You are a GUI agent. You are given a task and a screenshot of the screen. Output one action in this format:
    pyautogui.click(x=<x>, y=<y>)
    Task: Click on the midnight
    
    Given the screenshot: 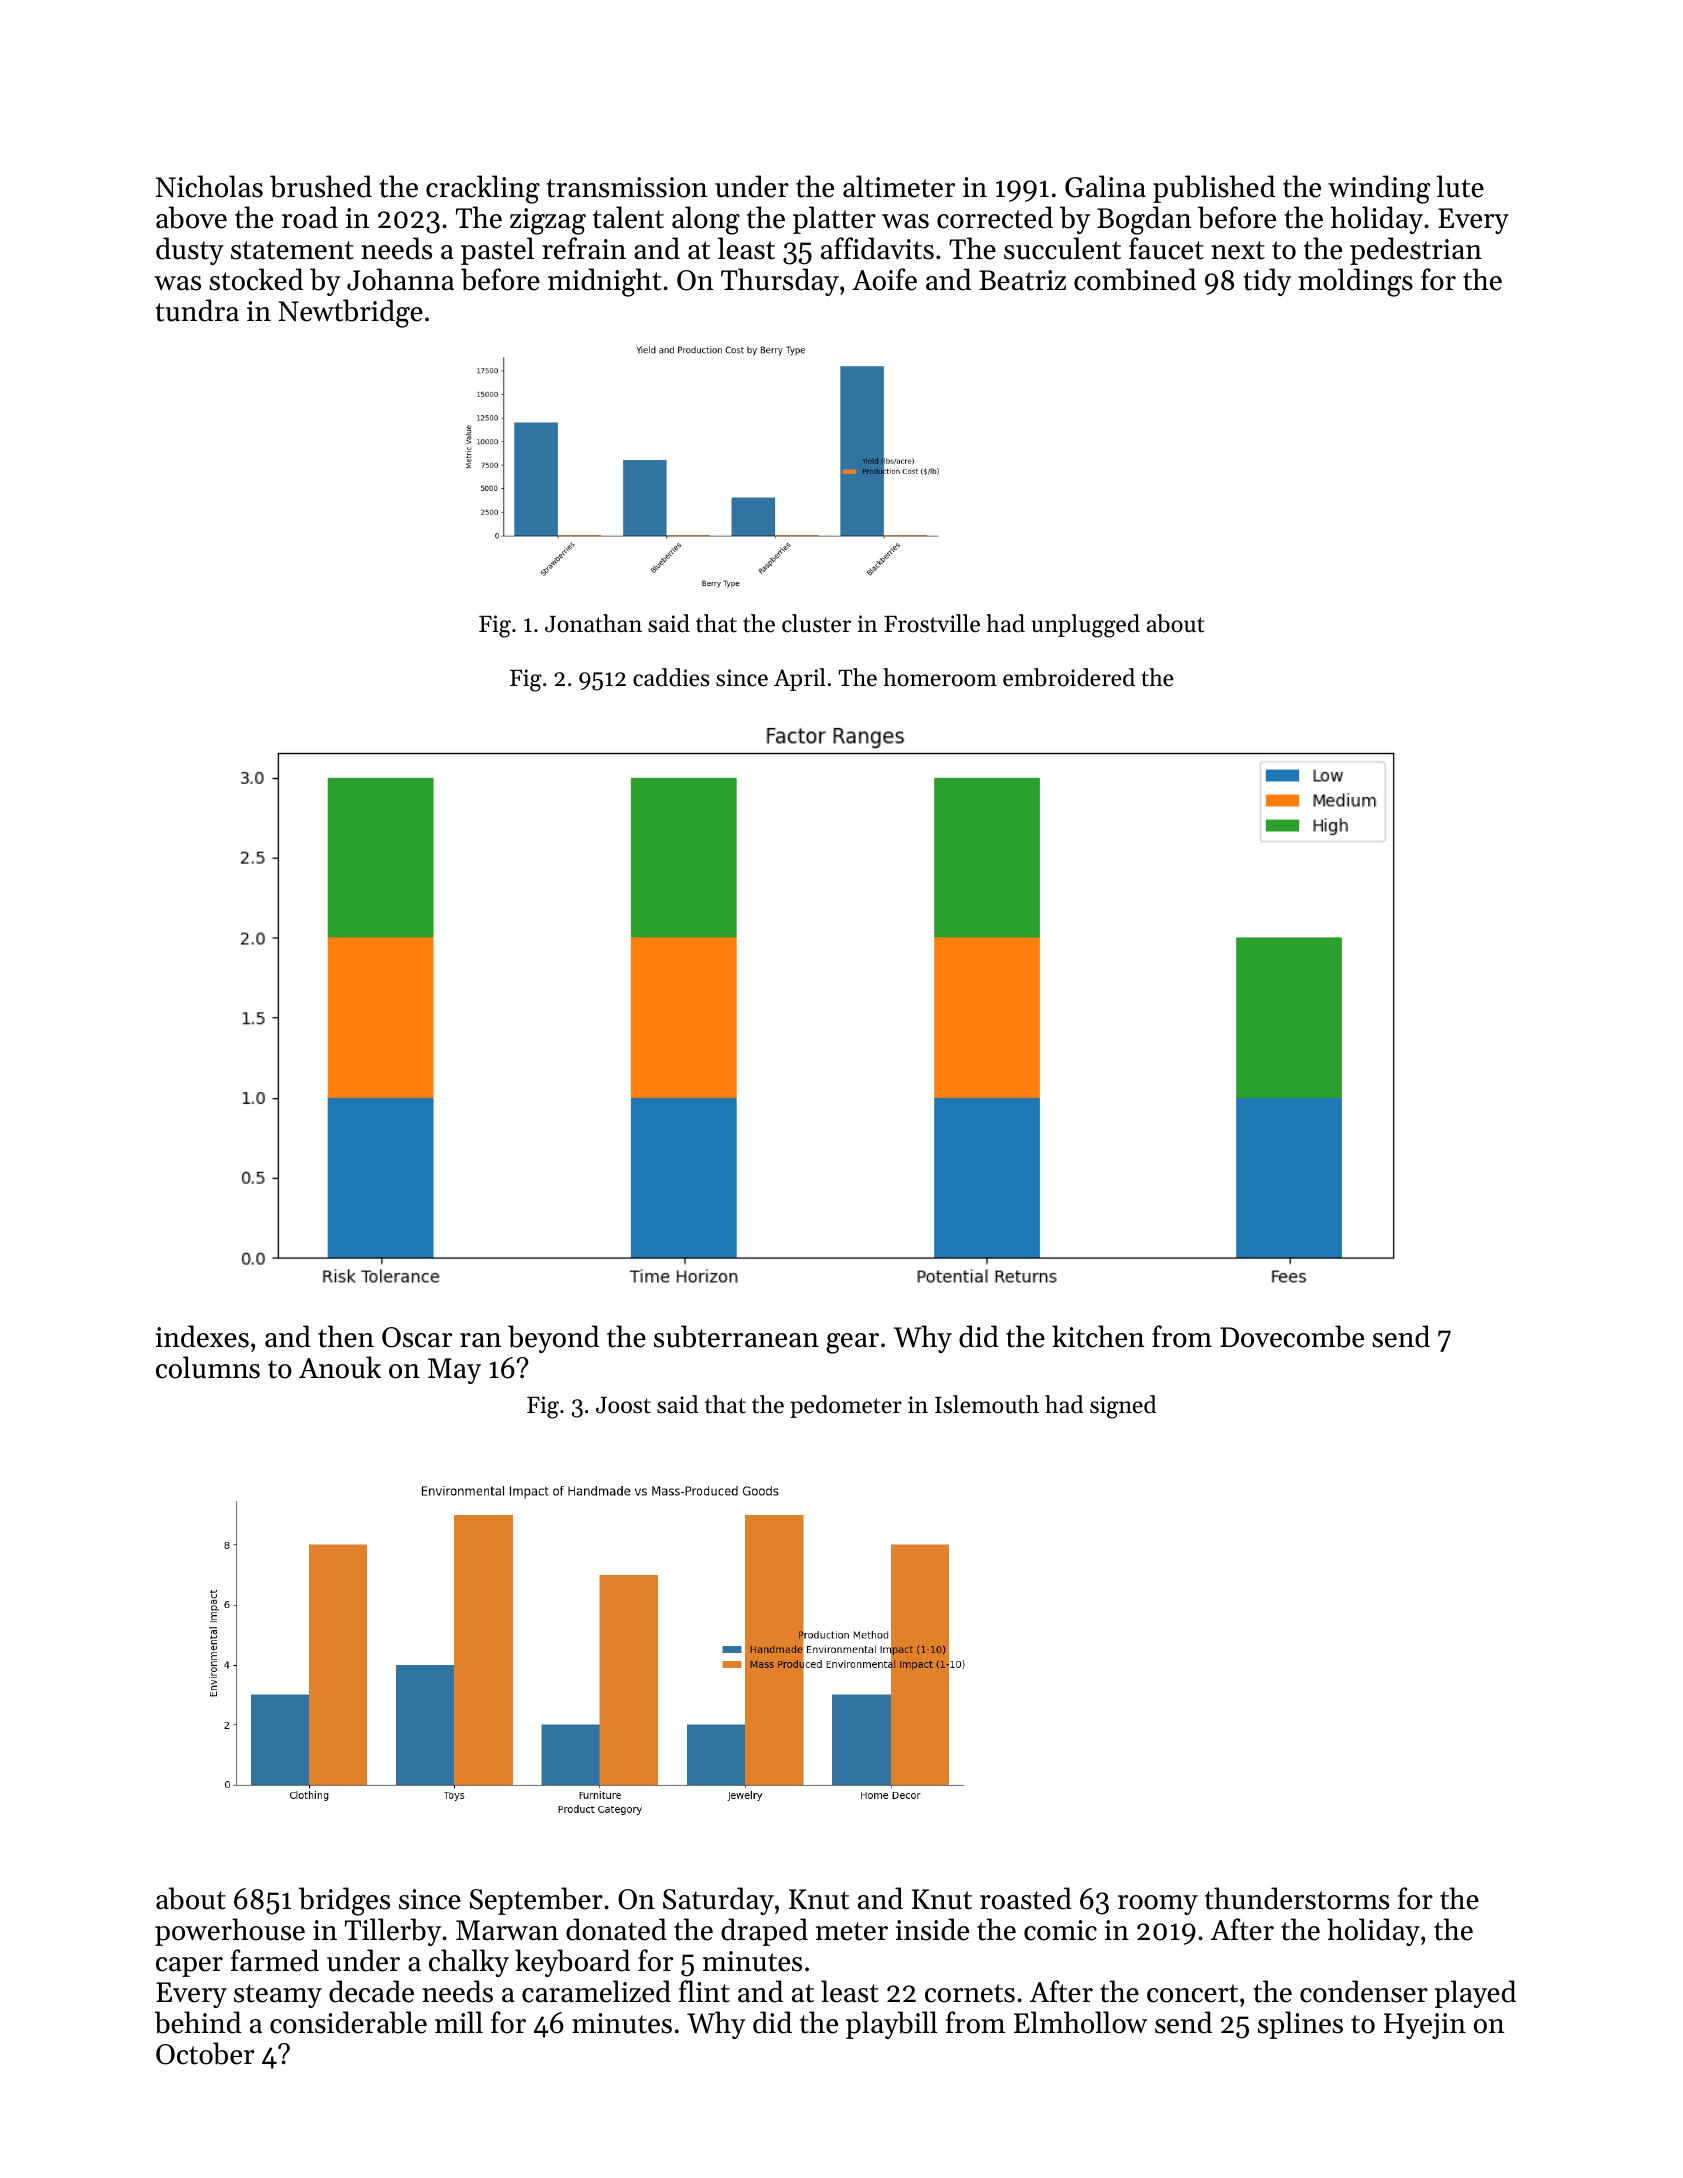 What is the action you would take?
    pyautogui.click(x=604, y=282)
